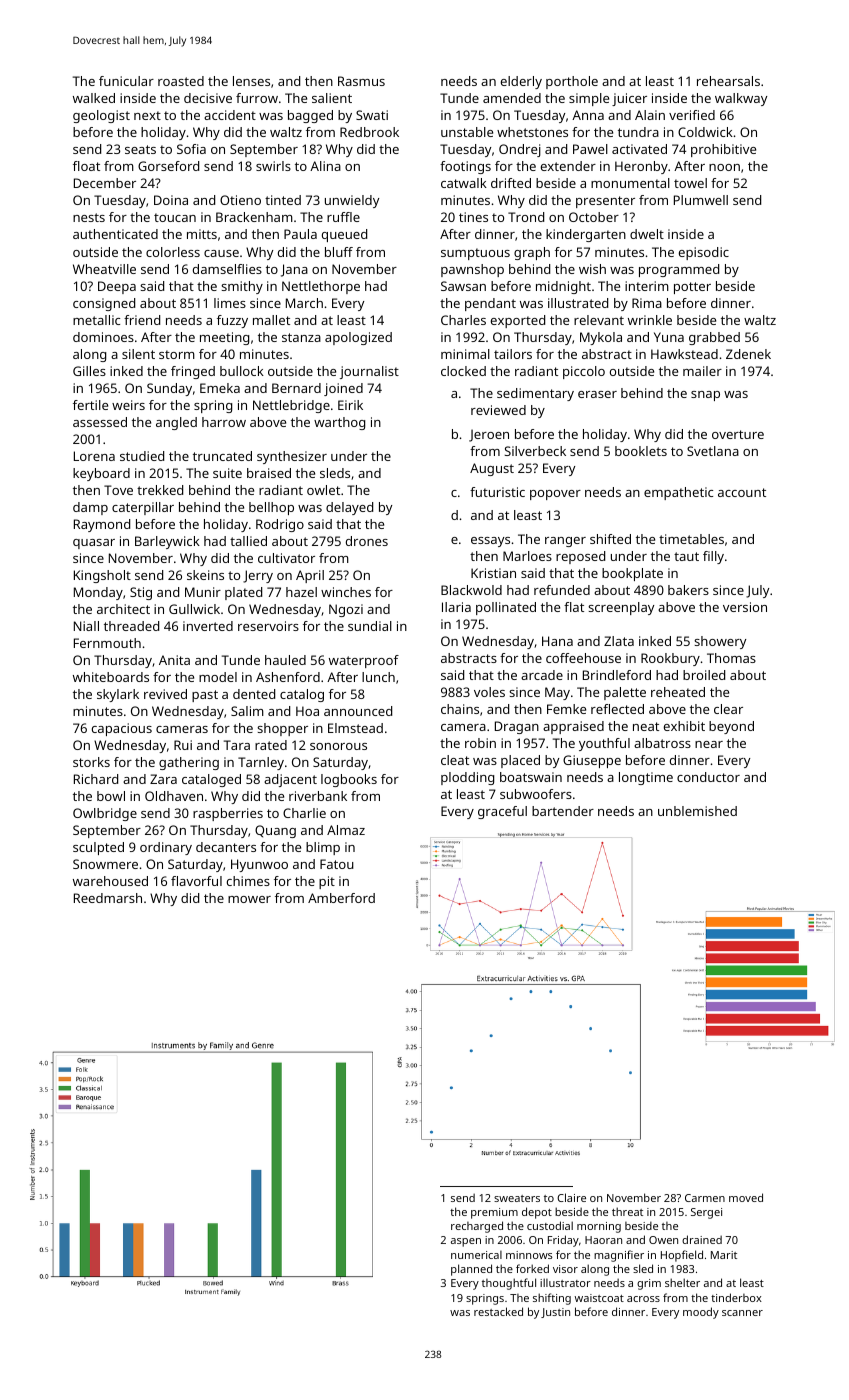  What do you see at coordinates (455, 760) in the document?
I see `cleat` at bounding box center [455, 760].
